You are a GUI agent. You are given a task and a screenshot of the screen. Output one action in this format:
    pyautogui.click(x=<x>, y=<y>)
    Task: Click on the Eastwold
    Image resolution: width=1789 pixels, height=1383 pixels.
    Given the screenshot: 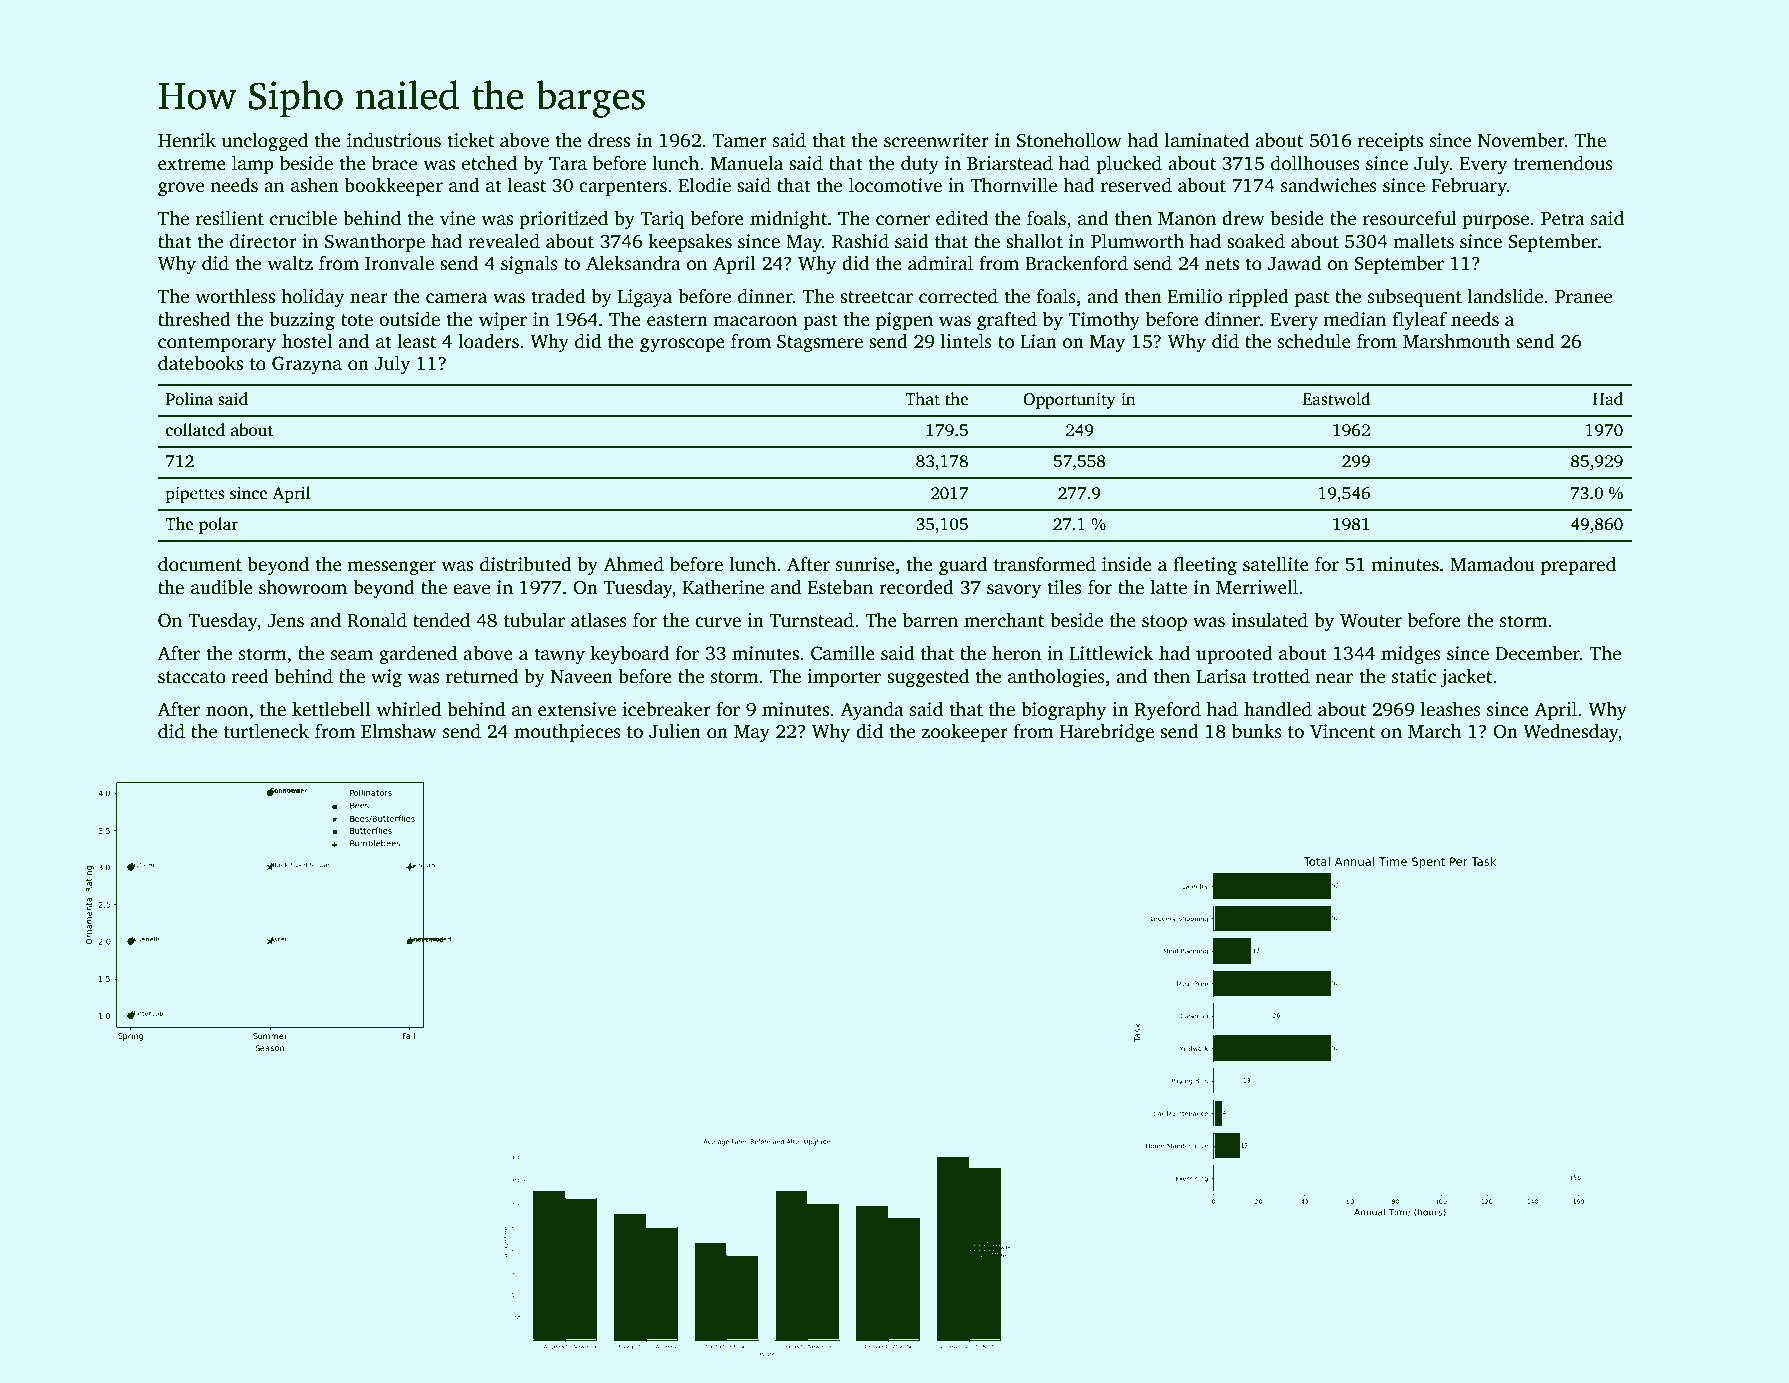 What is the action you would take?
    pyautogui.click(x=1336, y=399)
